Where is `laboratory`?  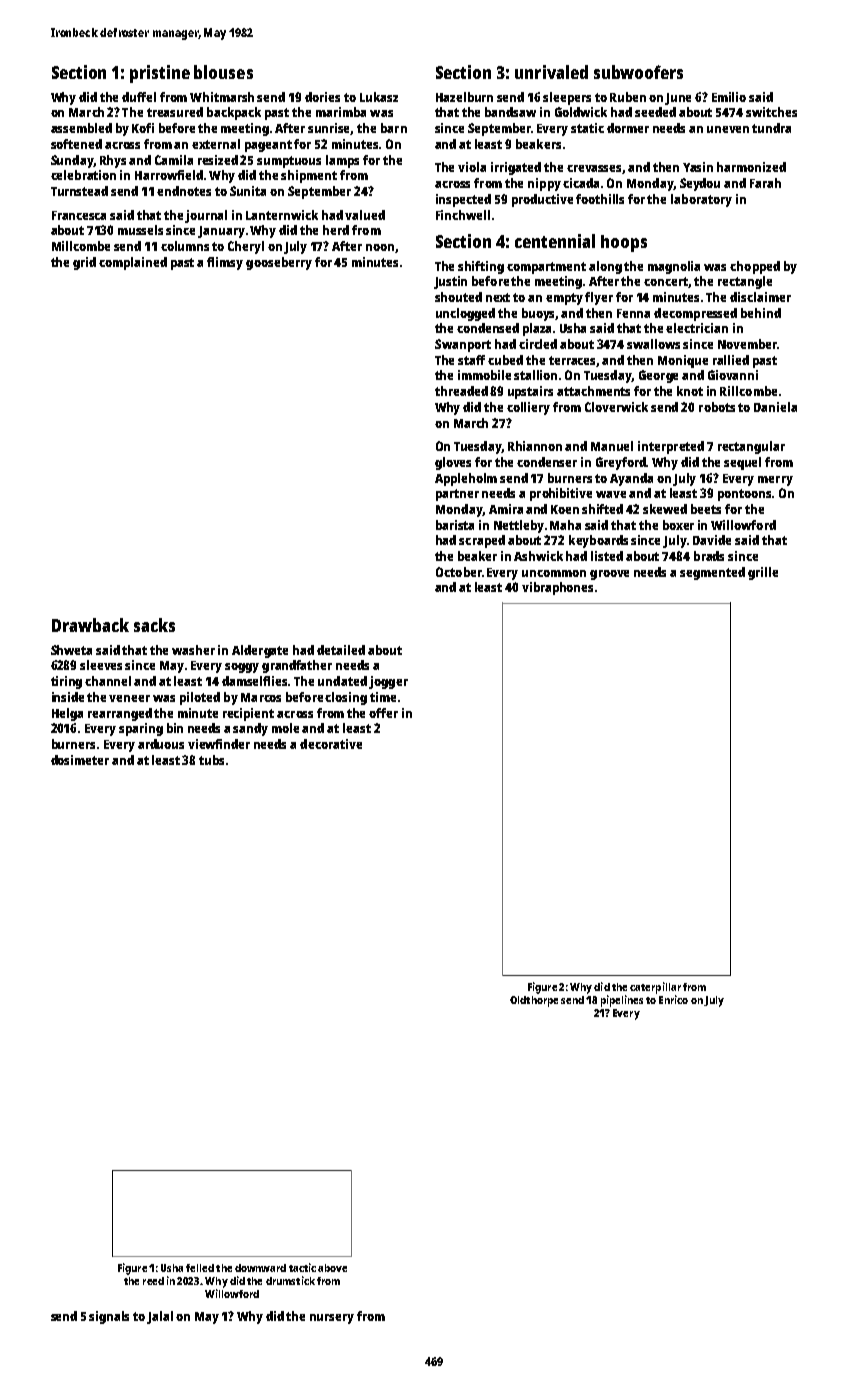
laboratory is located at coordinates (701, 200).
